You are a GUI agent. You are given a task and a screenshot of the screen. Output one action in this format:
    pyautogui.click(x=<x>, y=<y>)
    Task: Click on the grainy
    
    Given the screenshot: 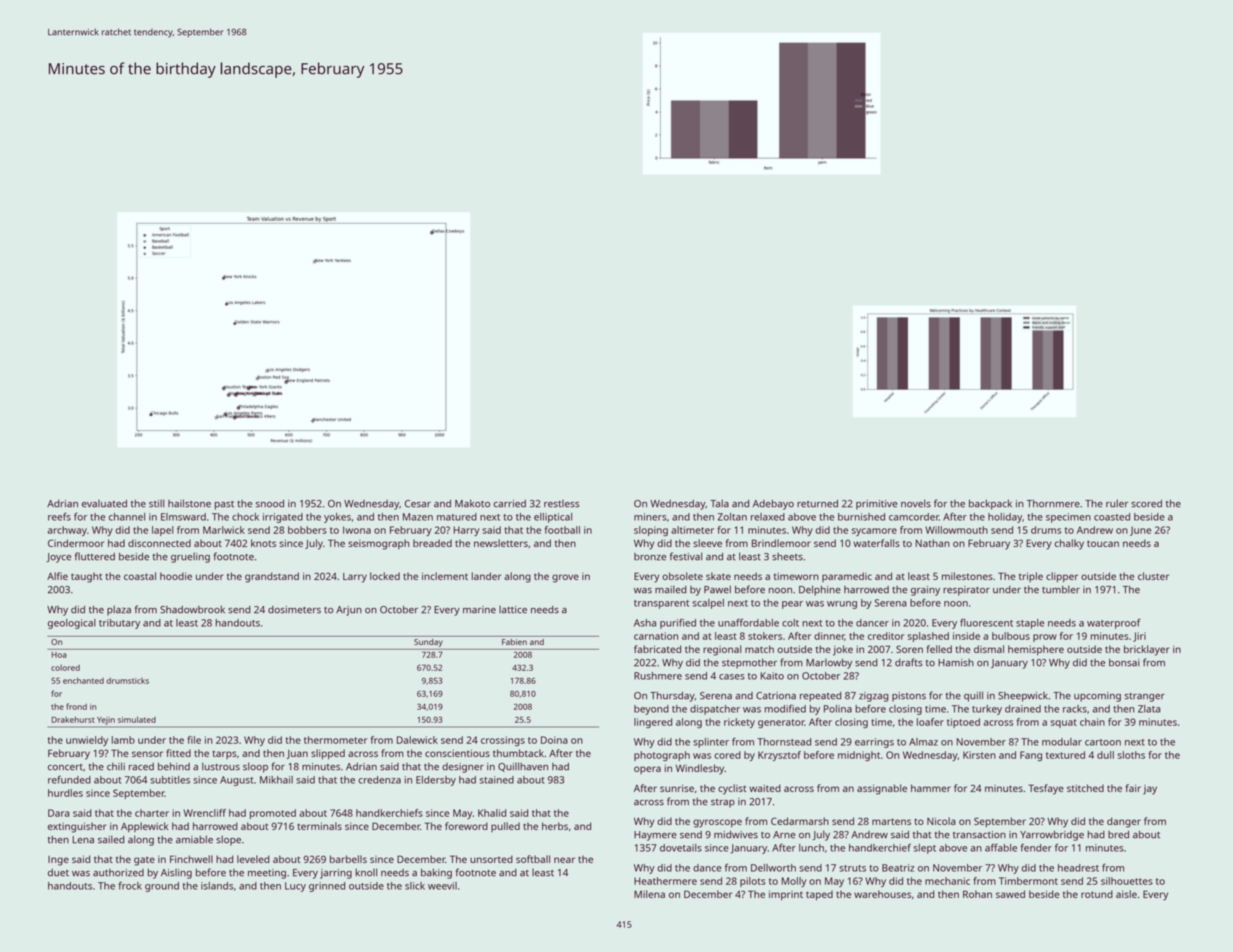 What is the action you would take?
    pyautogui.click(x=925, y=591)
